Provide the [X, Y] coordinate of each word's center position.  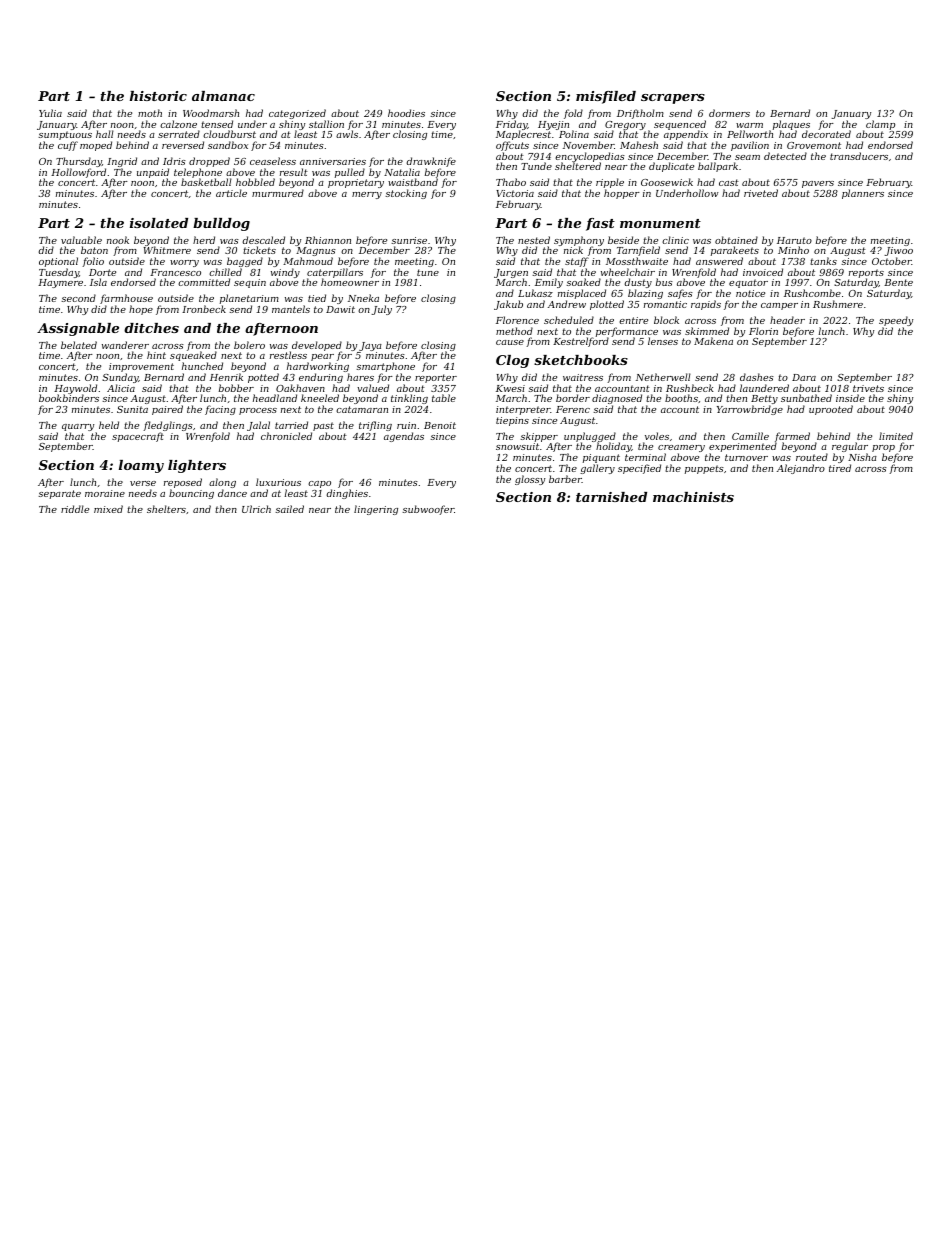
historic [158, 96]
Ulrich [256, 509]
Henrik [226, 377]
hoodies [406, 113]
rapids [706, 305]
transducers [859, 156]
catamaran [362, 409]
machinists [693, 497]
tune [428, 272]
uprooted [831, 410]
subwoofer [428, 510]
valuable [81, 240]
